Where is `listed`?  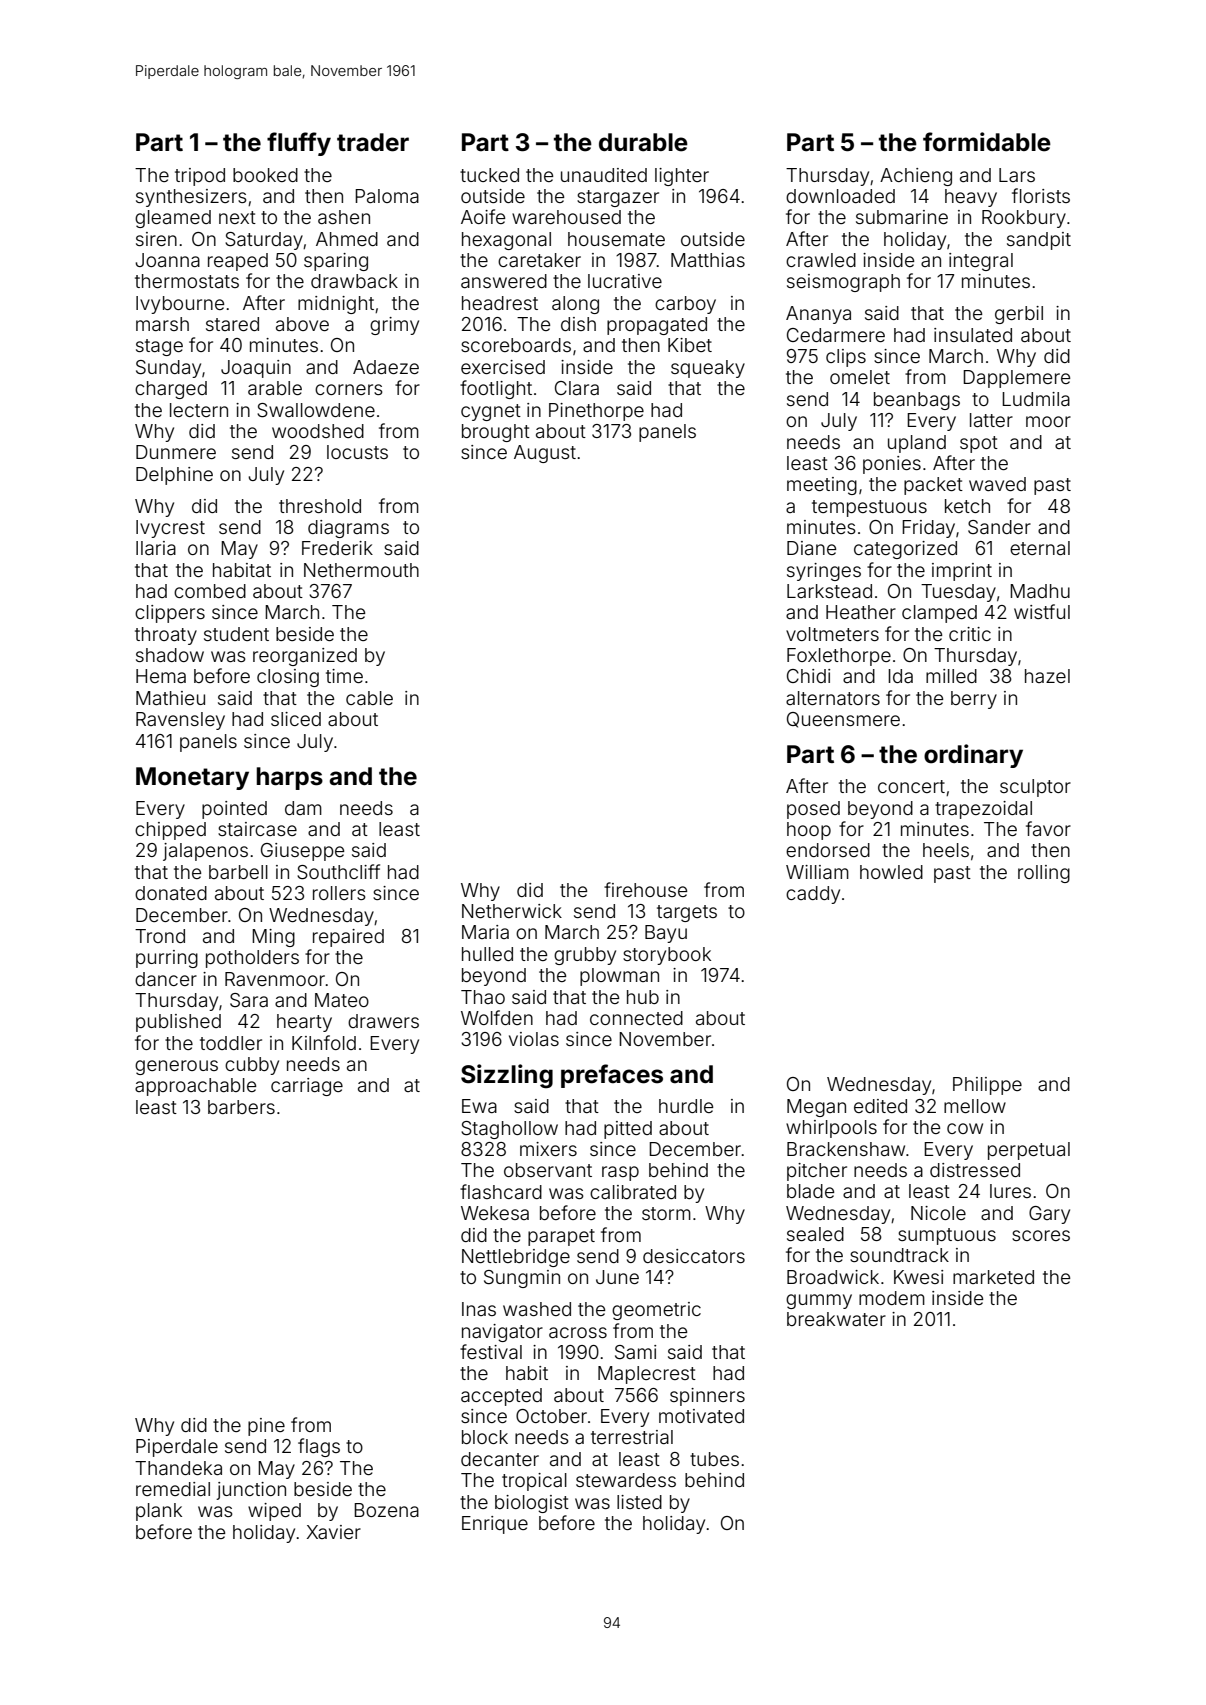 listed is located at coordinates (639, 1502).
